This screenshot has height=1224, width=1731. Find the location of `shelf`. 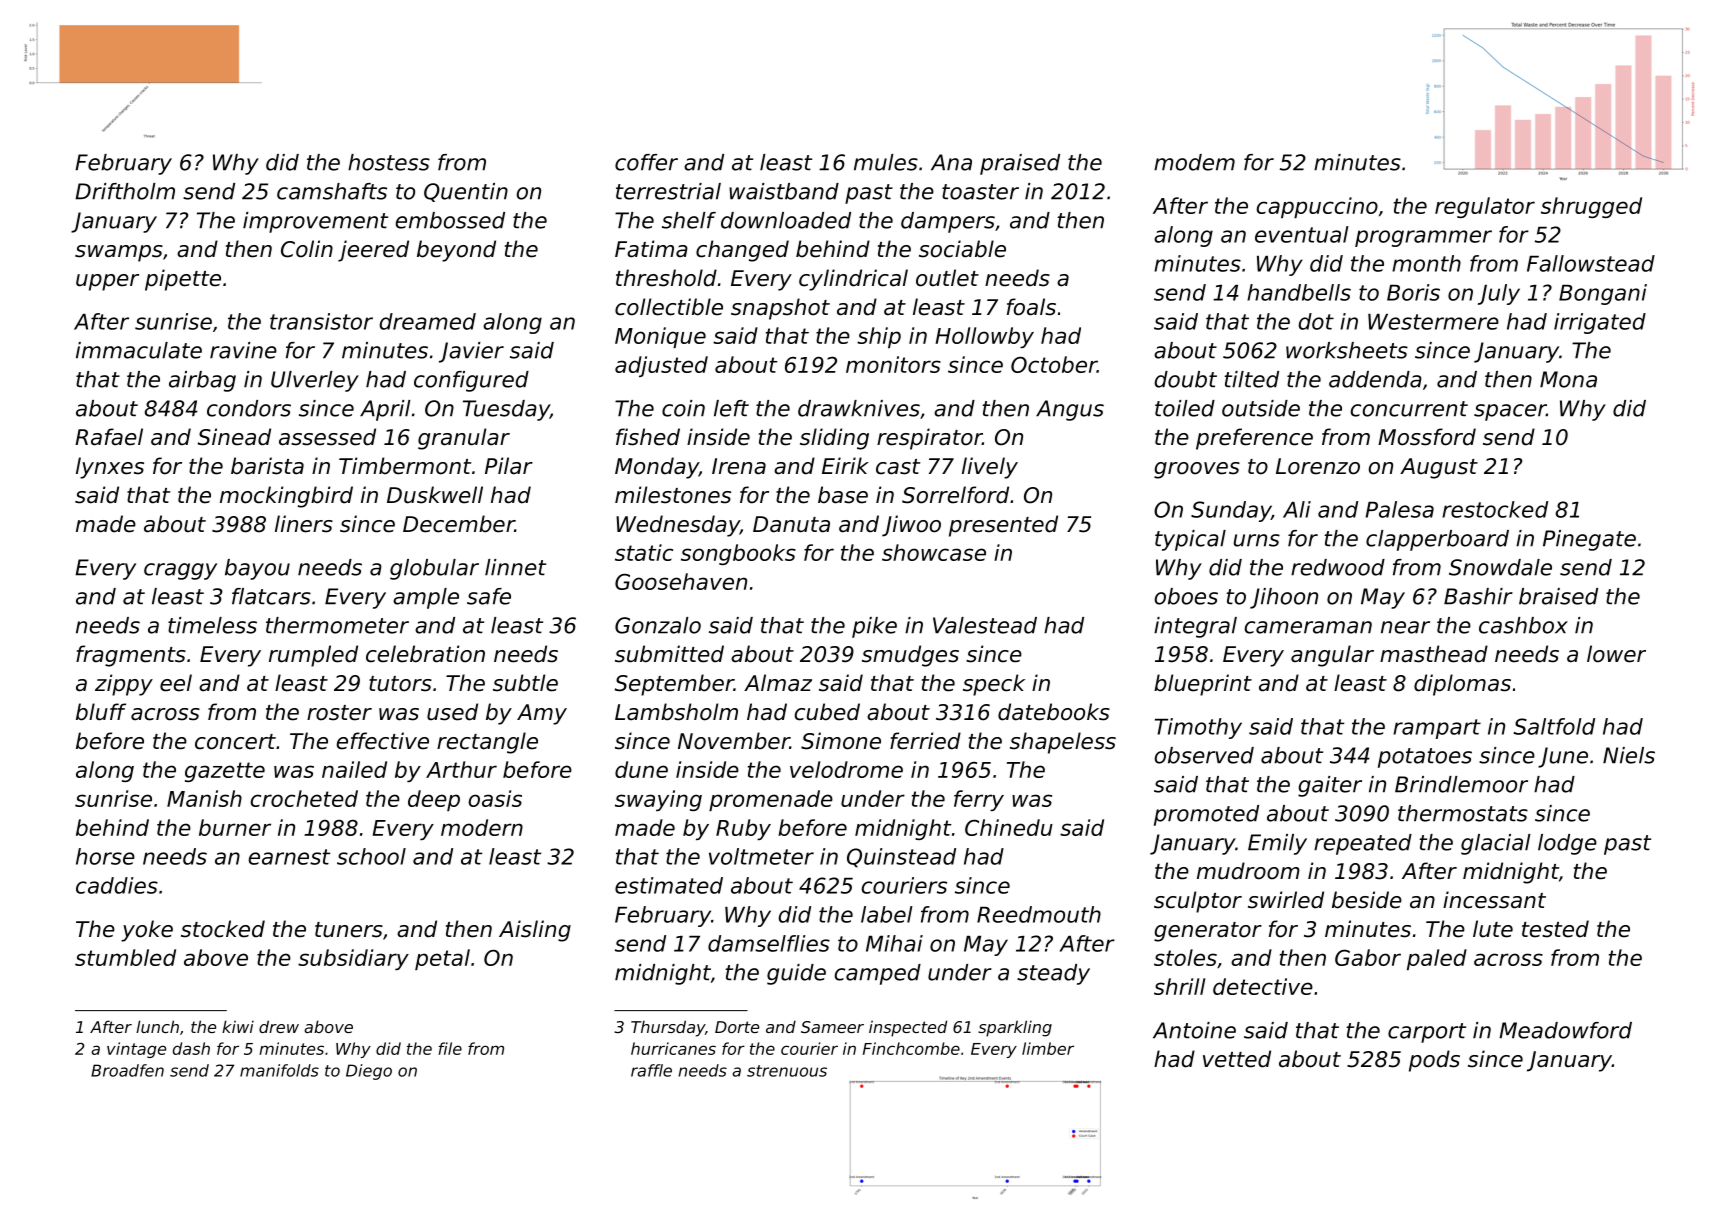

shelf is located at coordinates (689, 220).
